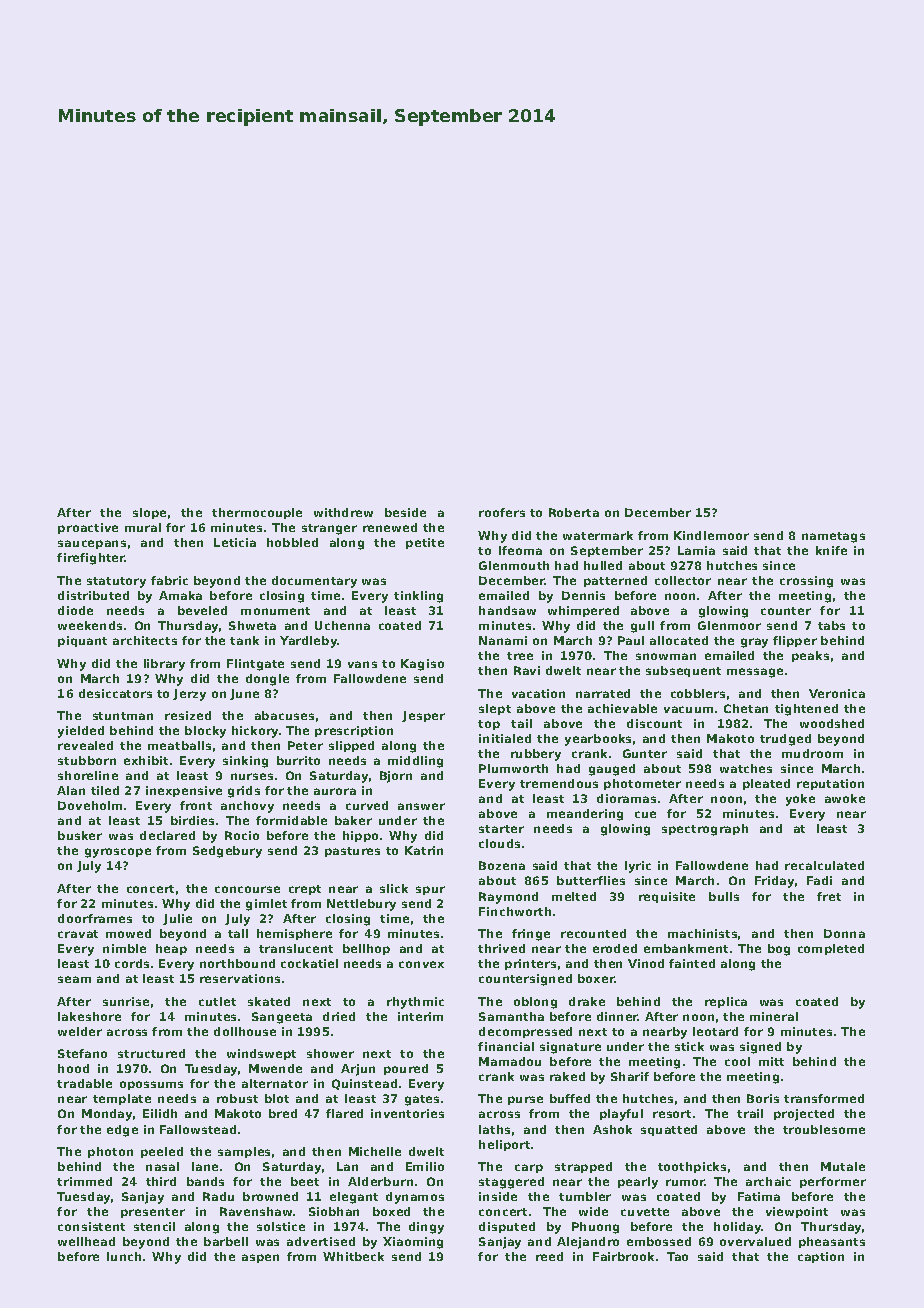 This screenshot has width=924, height=1308. What do you see at coordinates (82, 641) in the screenshot?
I see `piquant` at bounding box center [82, 641].
